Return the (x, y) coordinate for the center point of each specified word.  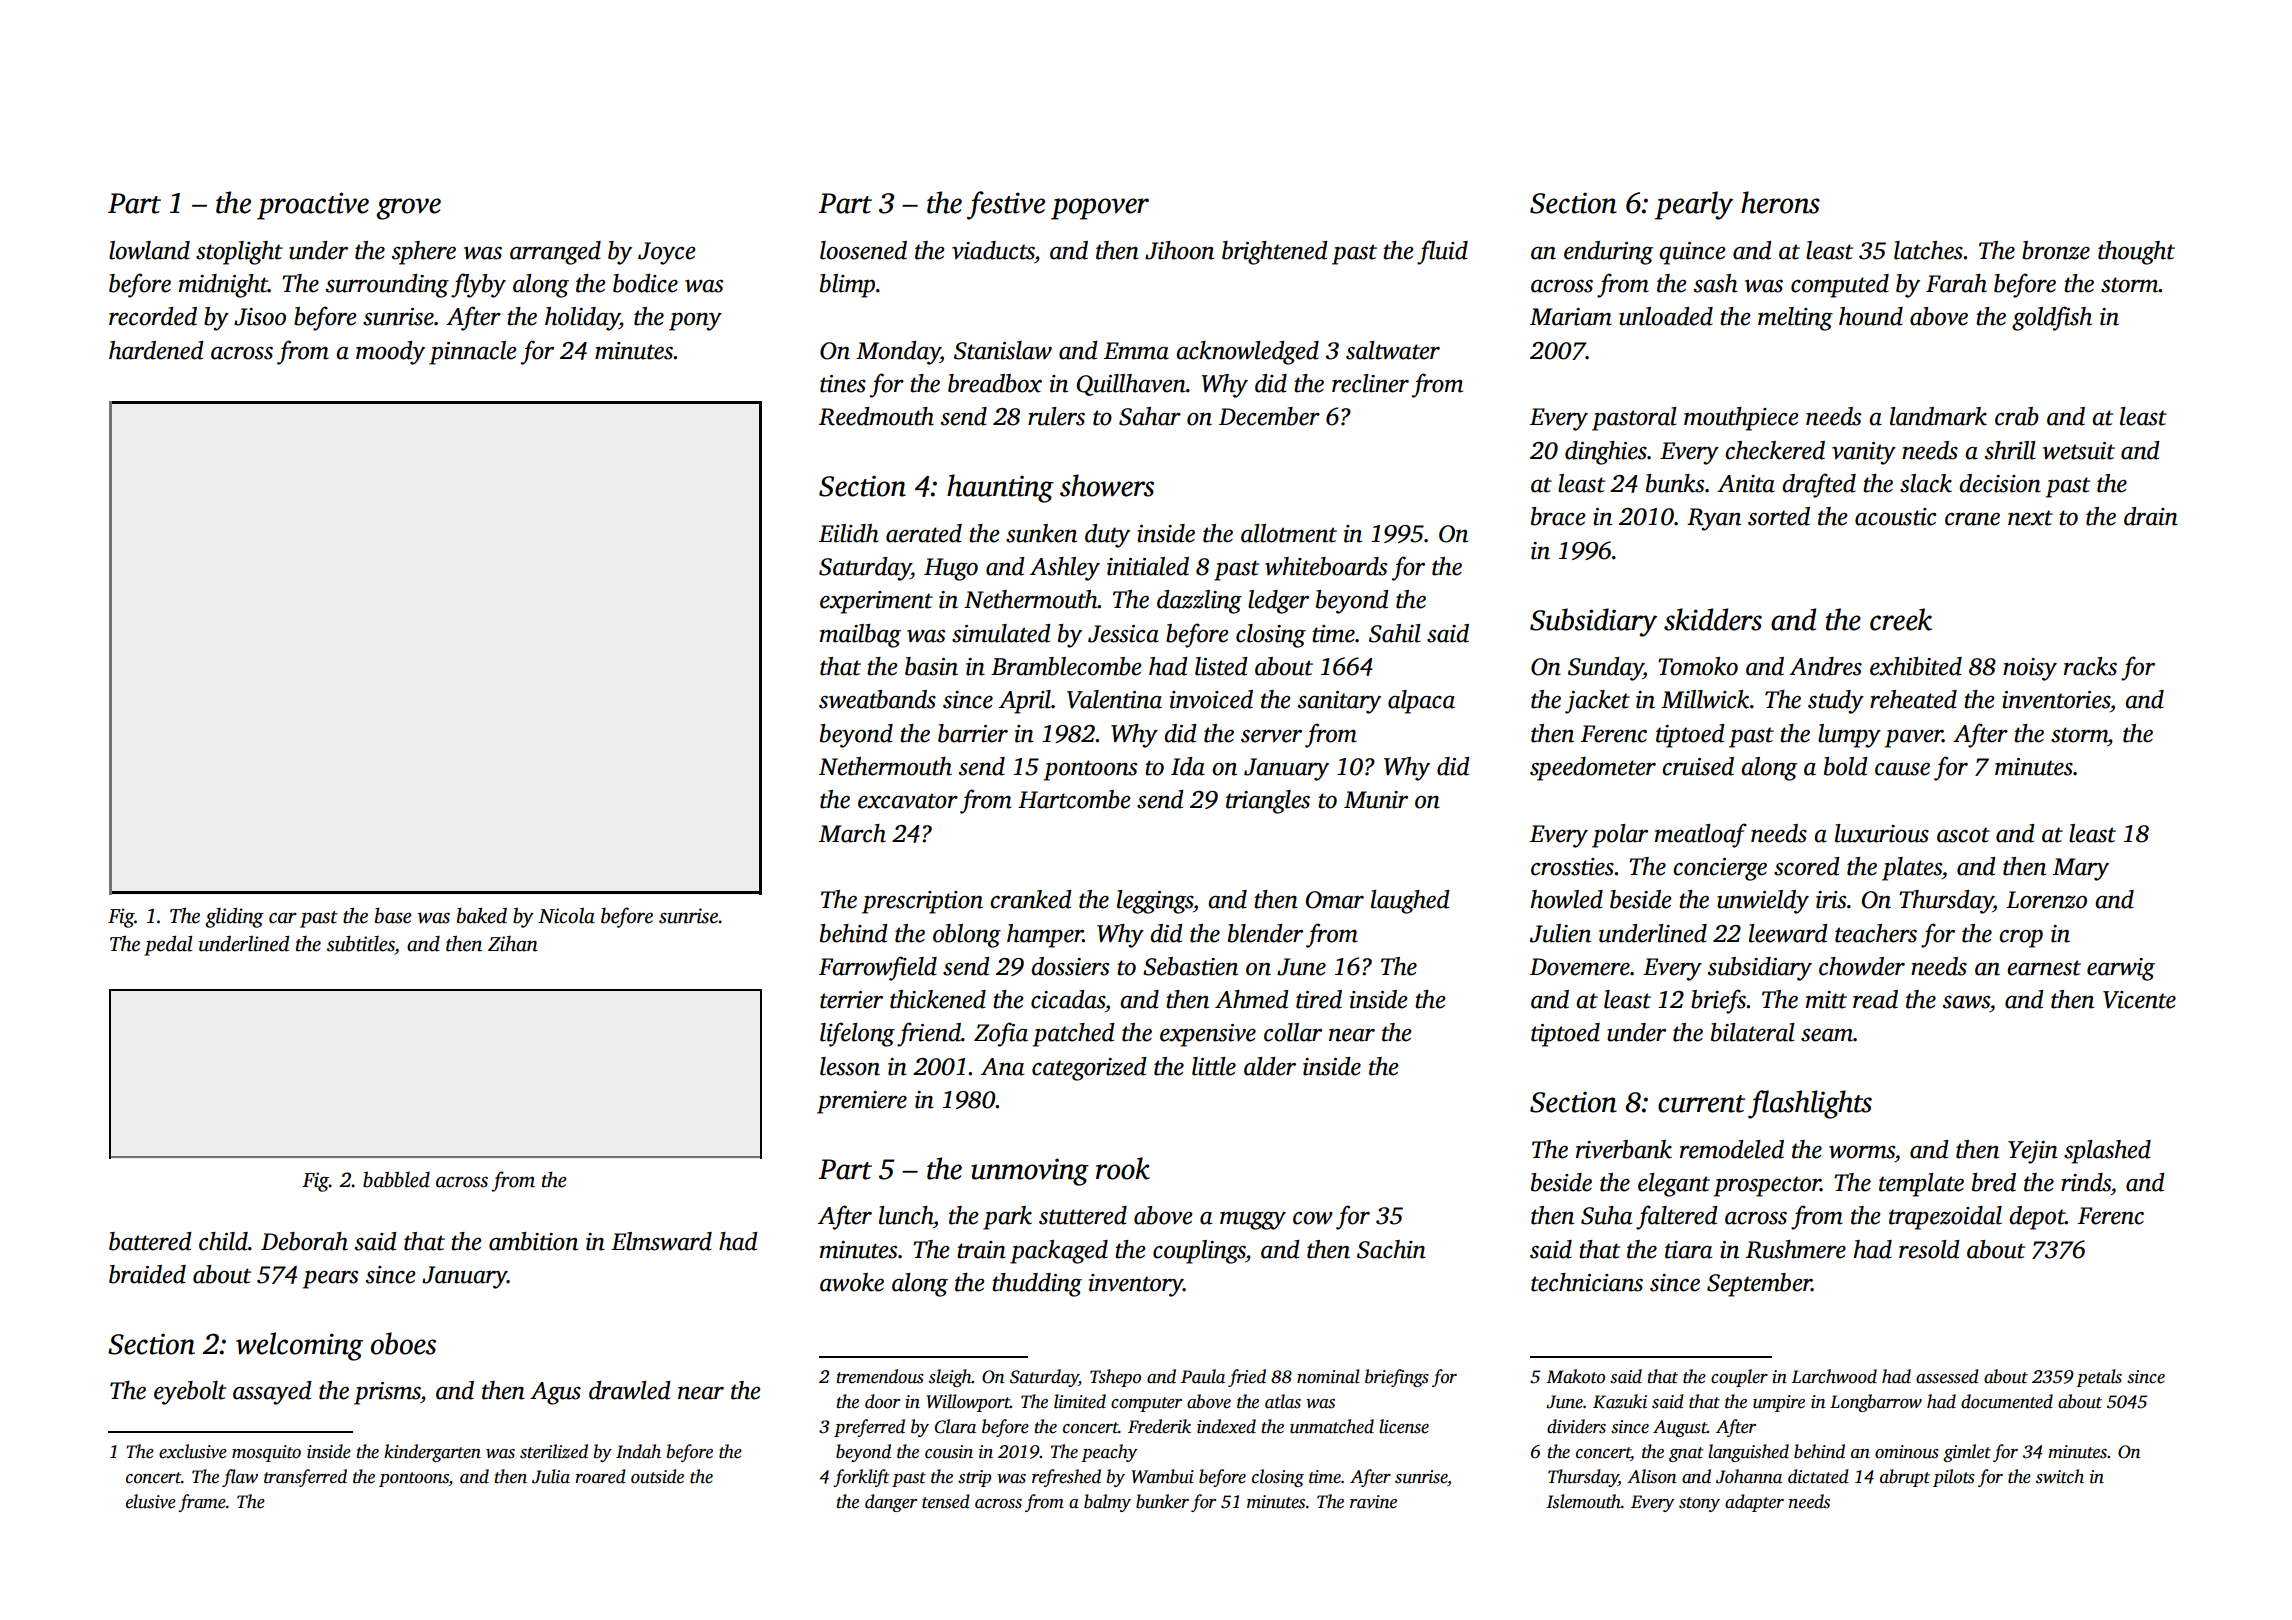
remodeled (1732, 1149)
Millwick (1705, 699)
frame (202, 1503)
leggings (1155, 902)
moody (390, 353)
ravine (1373, 1502)
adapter (1754, 1503)
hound (1871, 316)
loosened (863, 250)
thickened (938, 999)
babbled (396, 1180)
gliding (234, 917)
